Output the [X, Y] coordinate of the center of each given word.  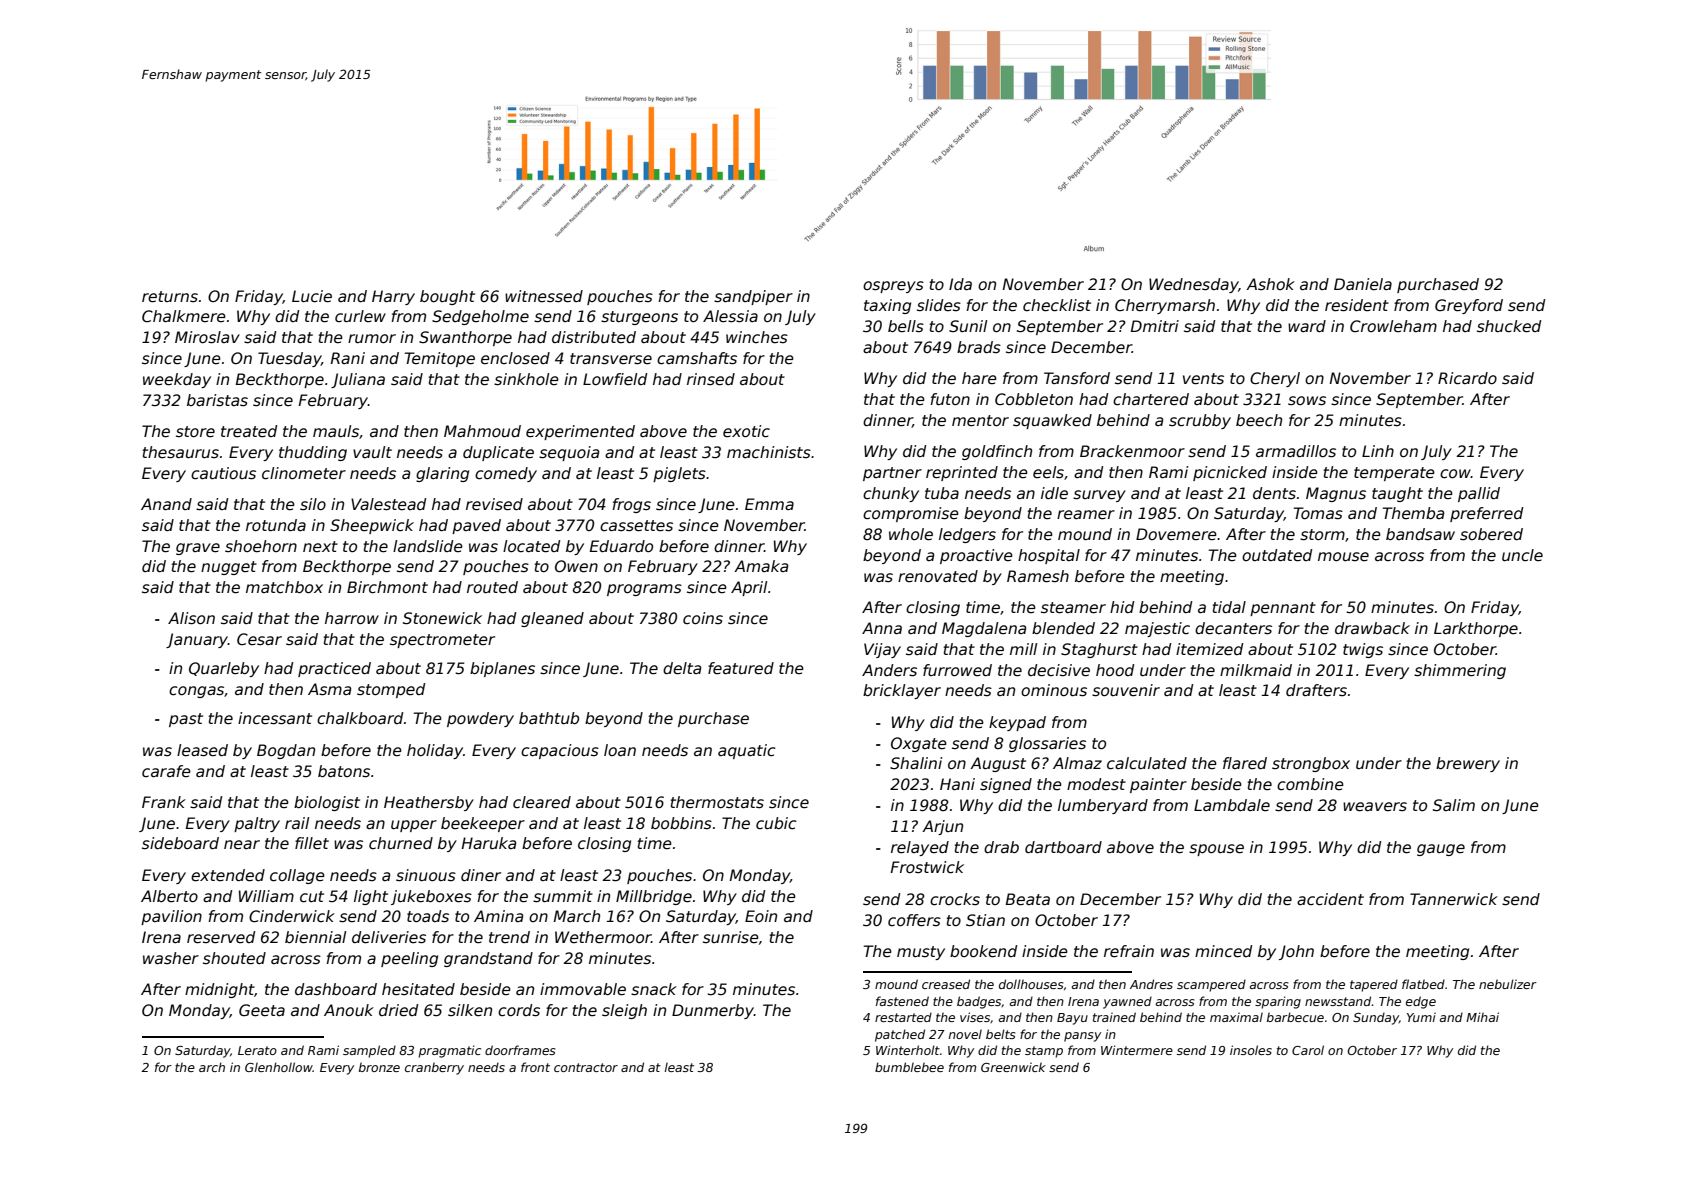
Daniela [1363, 284]
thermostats [717, 802]
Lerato [257, 1050]
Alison [191, 618]
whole [911, 534]
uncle [1522, 555]
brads [979, 347]
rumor [372, 338]
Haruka [489, 843]
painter [1158, 785]
